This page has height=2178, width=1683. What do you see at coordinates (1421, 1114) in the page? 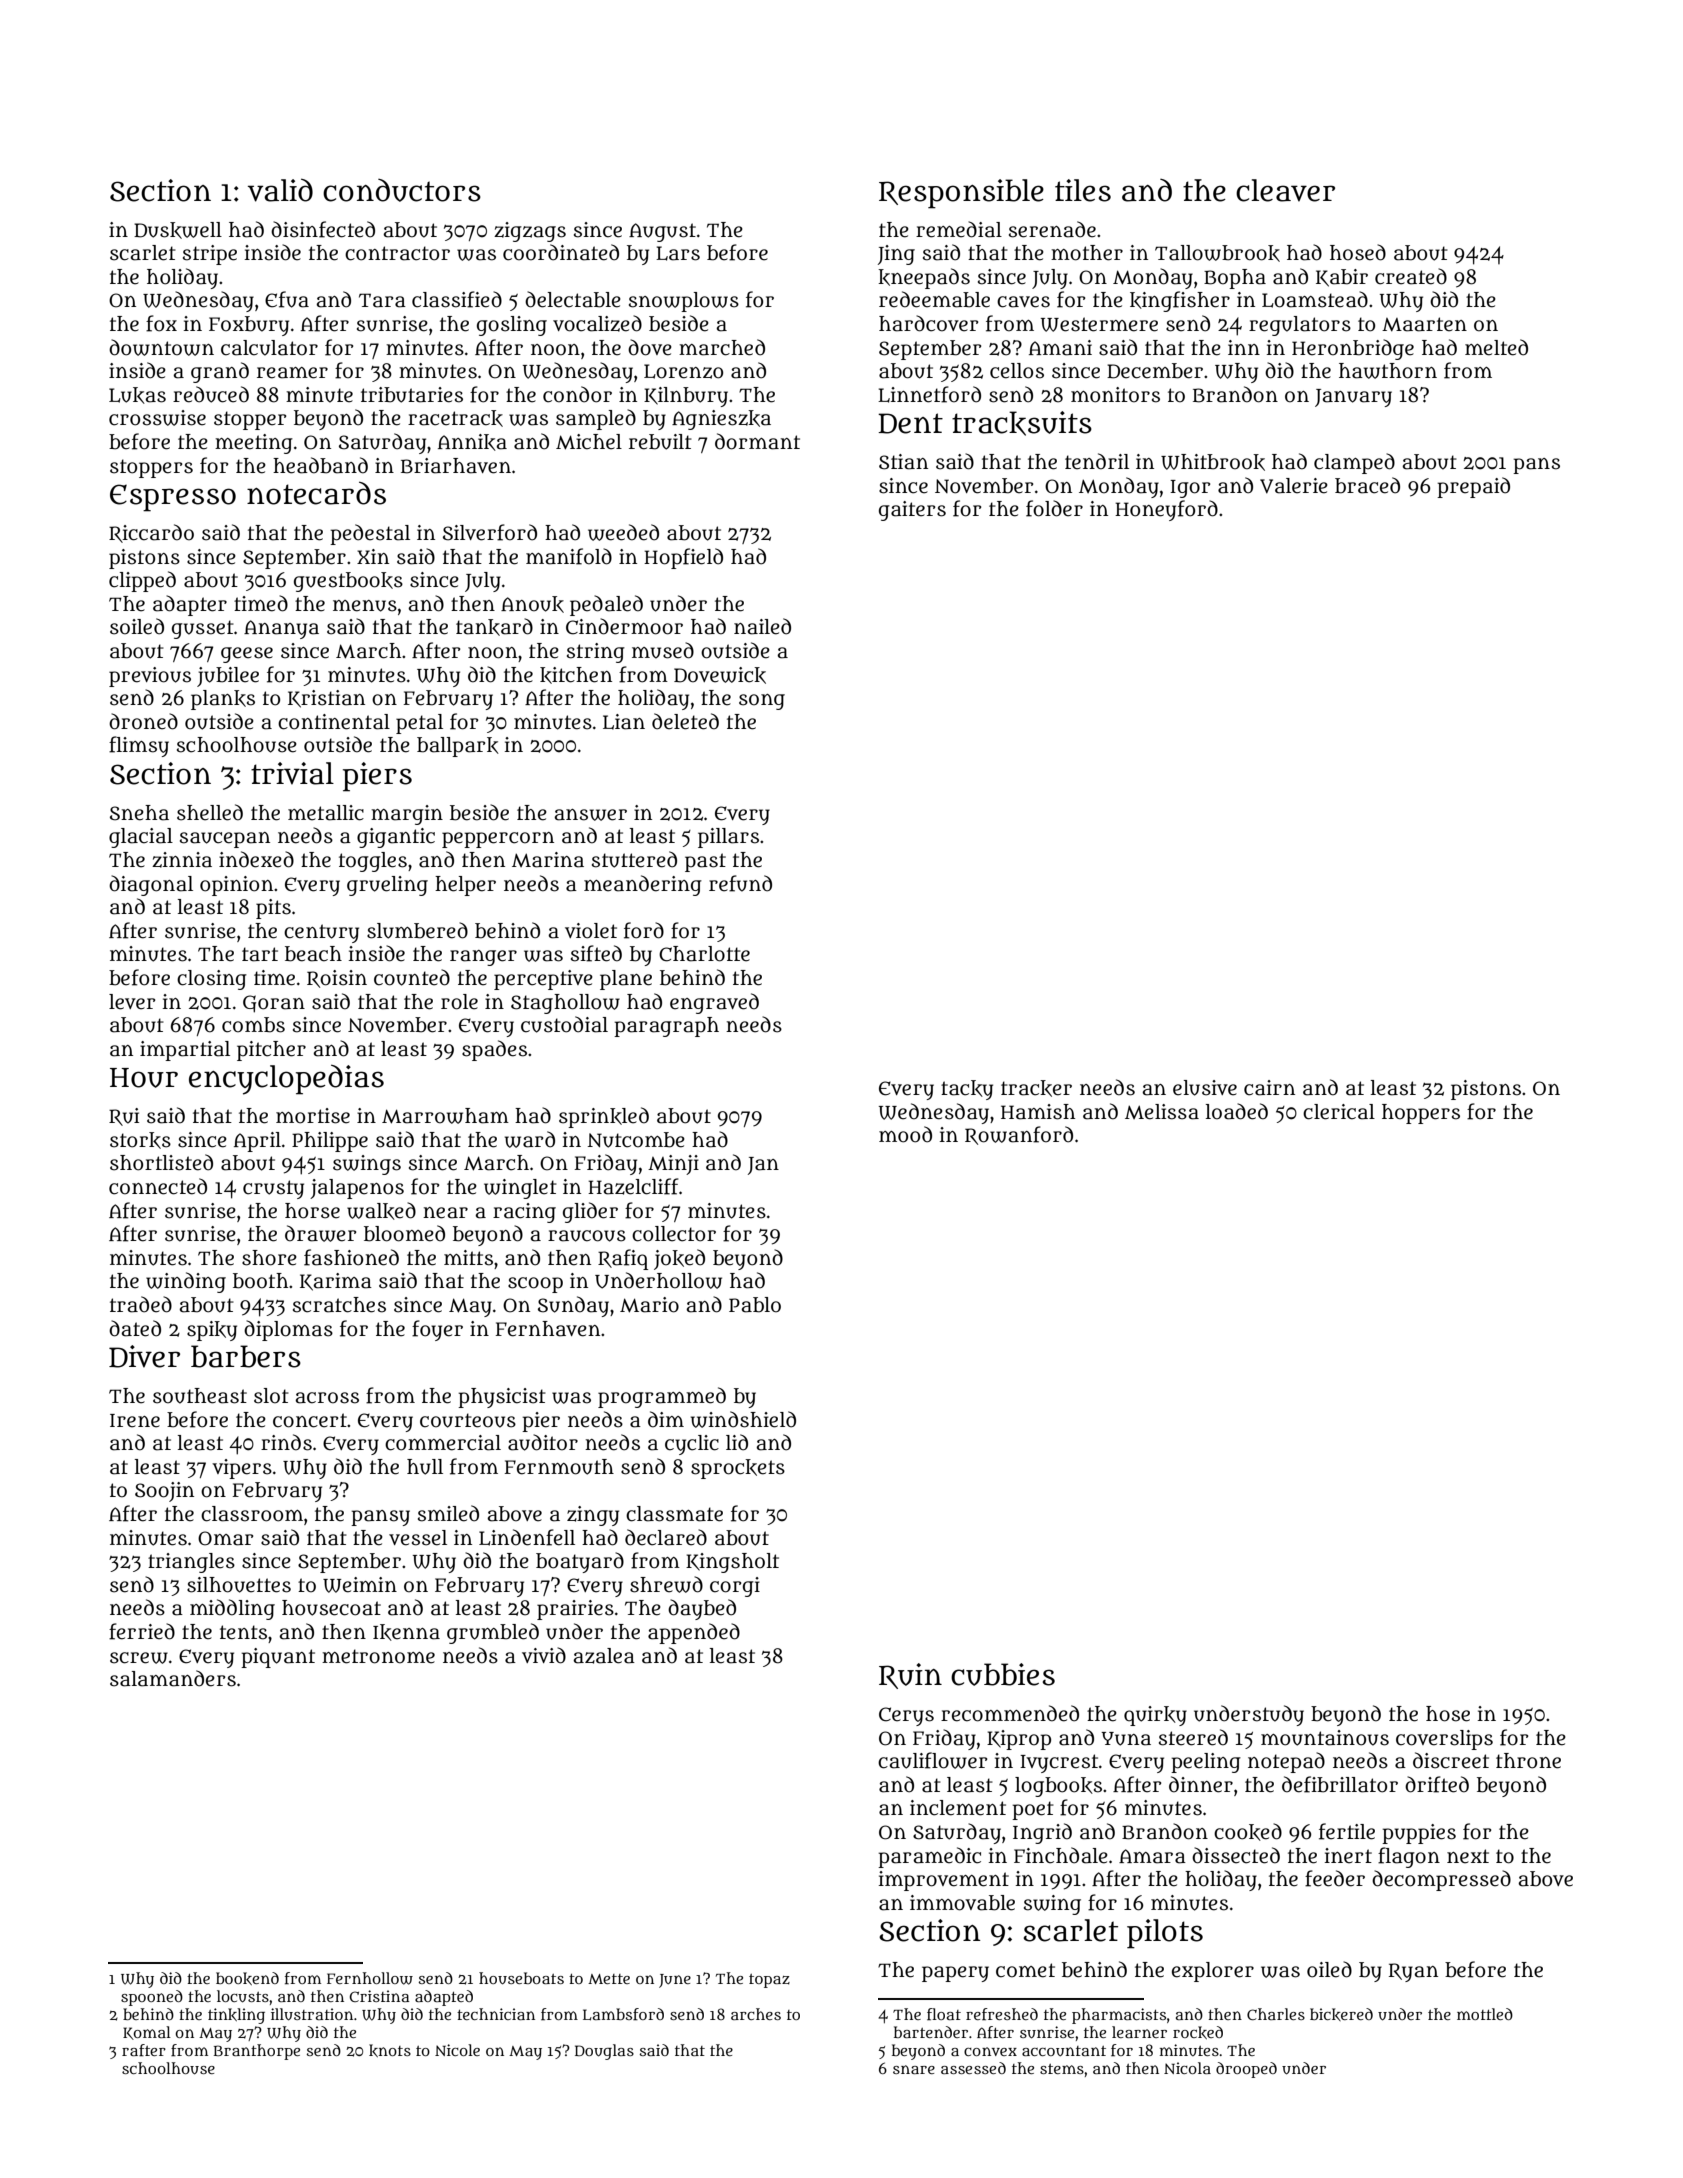
I see `hoppers` at bounding box center [1421, 1114].
